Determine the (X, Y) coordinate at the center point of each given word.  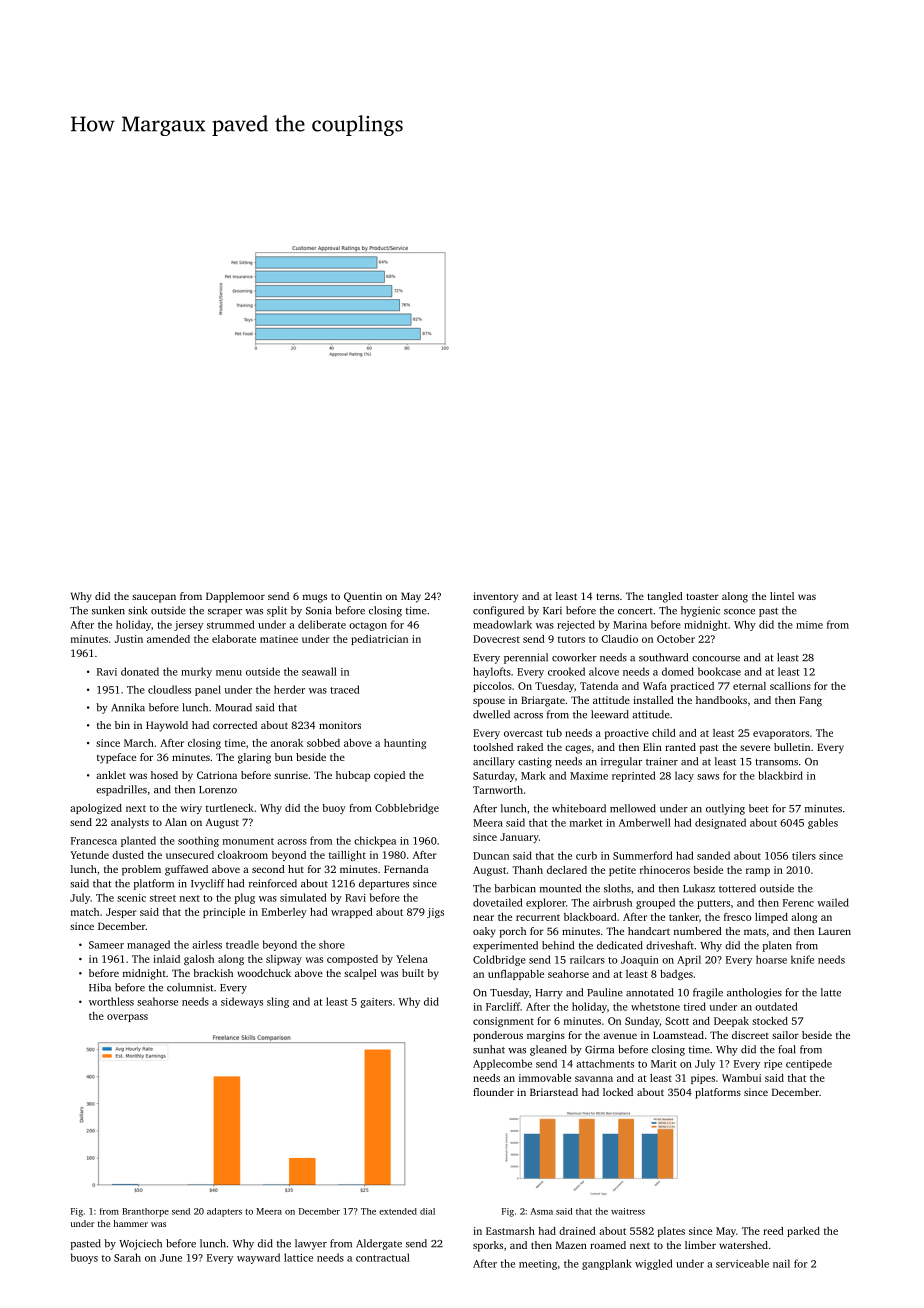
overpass (127, 1018)
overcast (523, 733)
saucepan (154, 598)
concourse (716, 659)
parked (803, 1232)
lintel (782, 596)
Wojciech (140, 1244)
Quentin (363, 597)
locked (618, 1092)
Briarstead (554, 1092)
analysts (130, 823)
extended (398, 1211)
